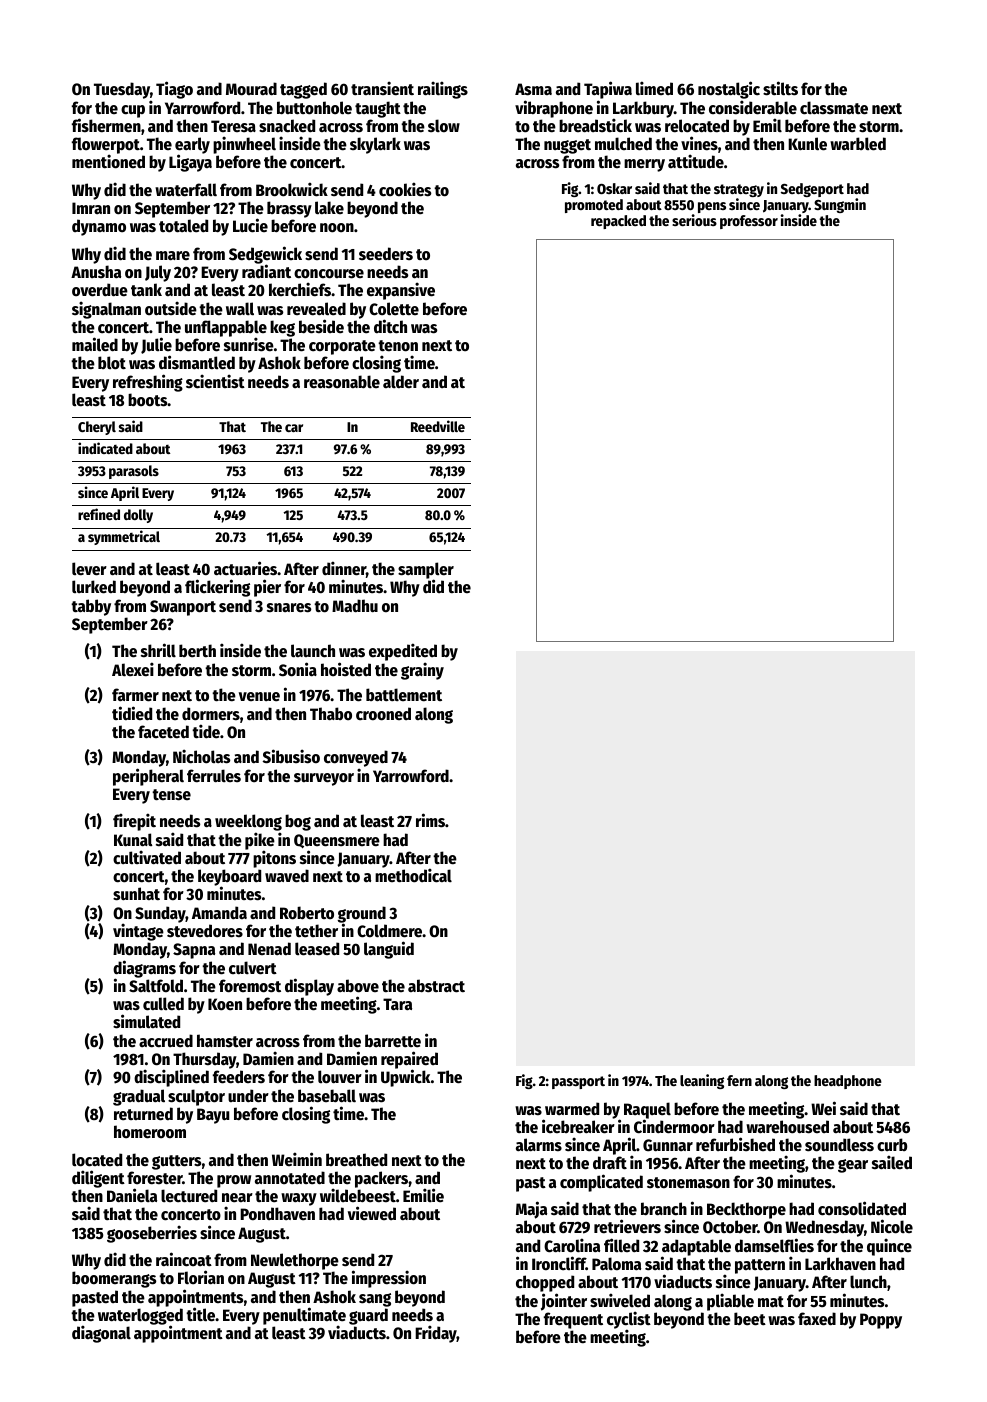  What do you see at coordinates (148, 777) in the screenshot?
I see `peripheral` at bounding box center [148, 777].
